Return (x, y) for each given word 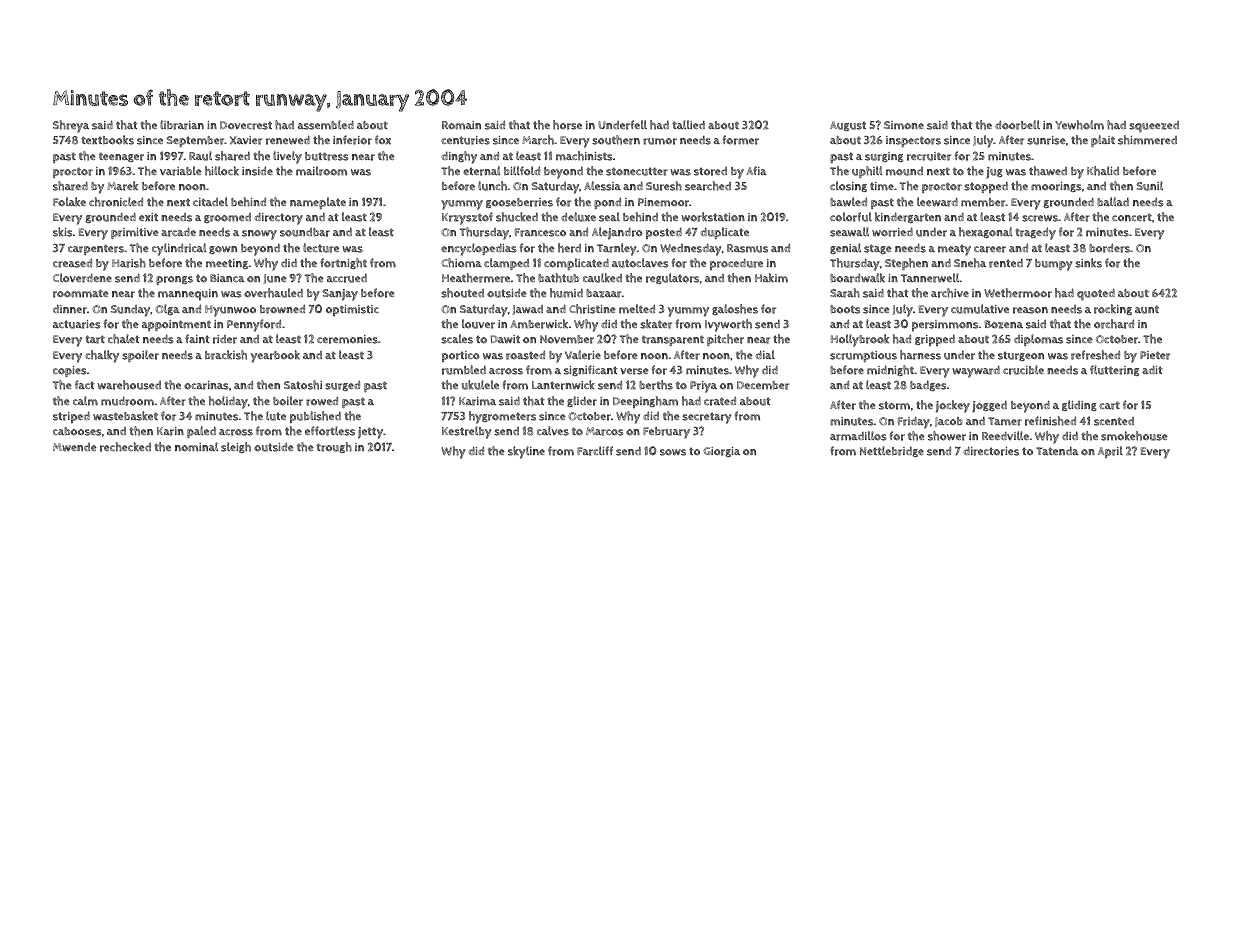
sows (673, 452)
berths (656, 385)
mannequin (188, 295)
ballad (1113, 202)
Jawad (527, 310)
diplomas (1038, 340)
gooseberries (519, 203)
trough (334, 447)
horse (567, 125)
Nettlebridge (892, 451)
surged (342, 385)
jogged (989, 407)
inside (257, 171)
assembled (326, 125)
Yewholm (1079, 125)
